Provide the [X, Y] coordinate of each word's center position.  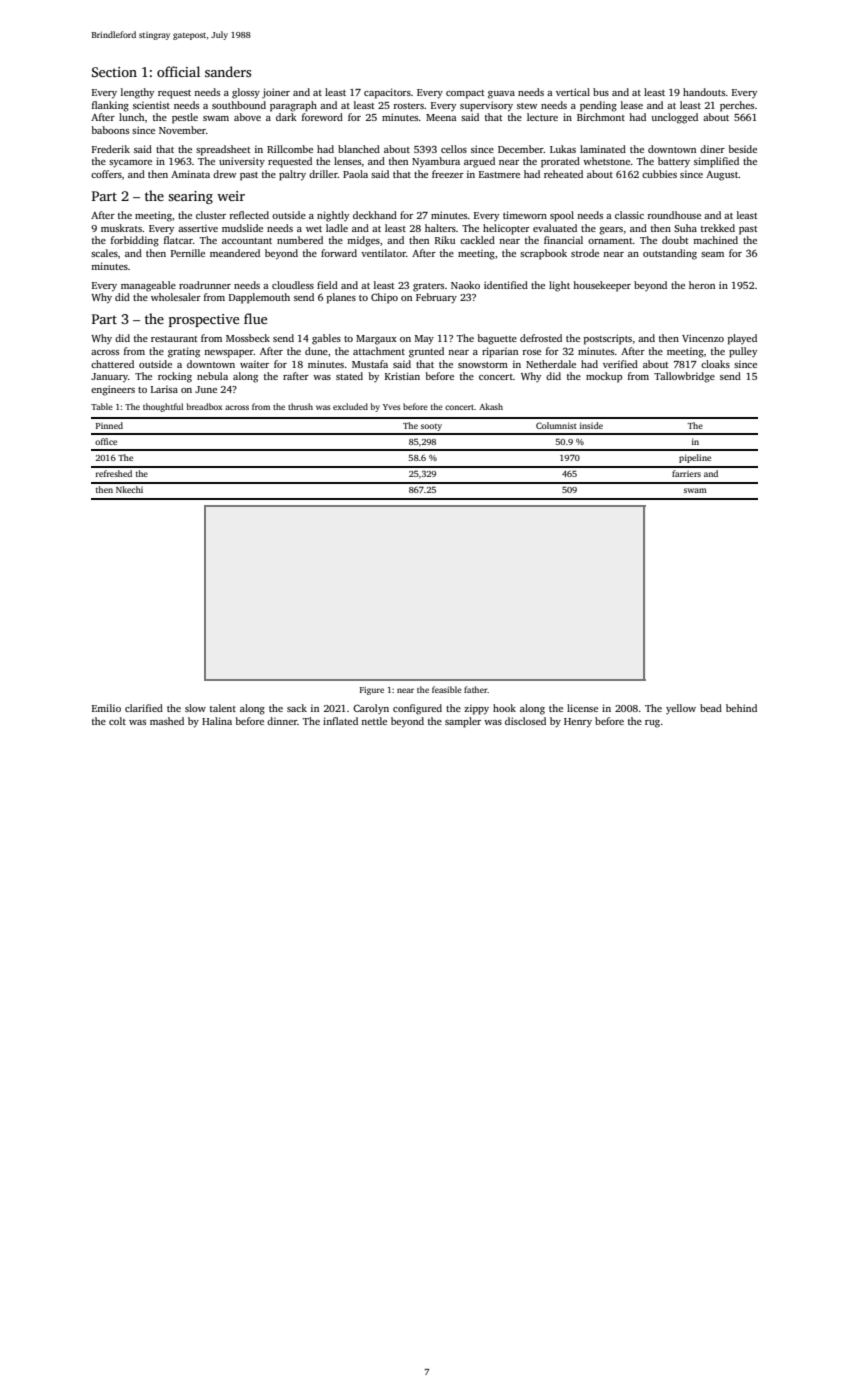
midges [363, 241]
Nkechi [129, 489]
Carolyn [371, 709]
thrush [300, 406]
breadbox [204, 406]
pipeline [695, 458]
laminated [603, 149]
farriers [686, 473]
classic [629, 215]
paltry [292, 175]
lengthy [137, 93]
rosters [409, 106]
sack [297, 708]
